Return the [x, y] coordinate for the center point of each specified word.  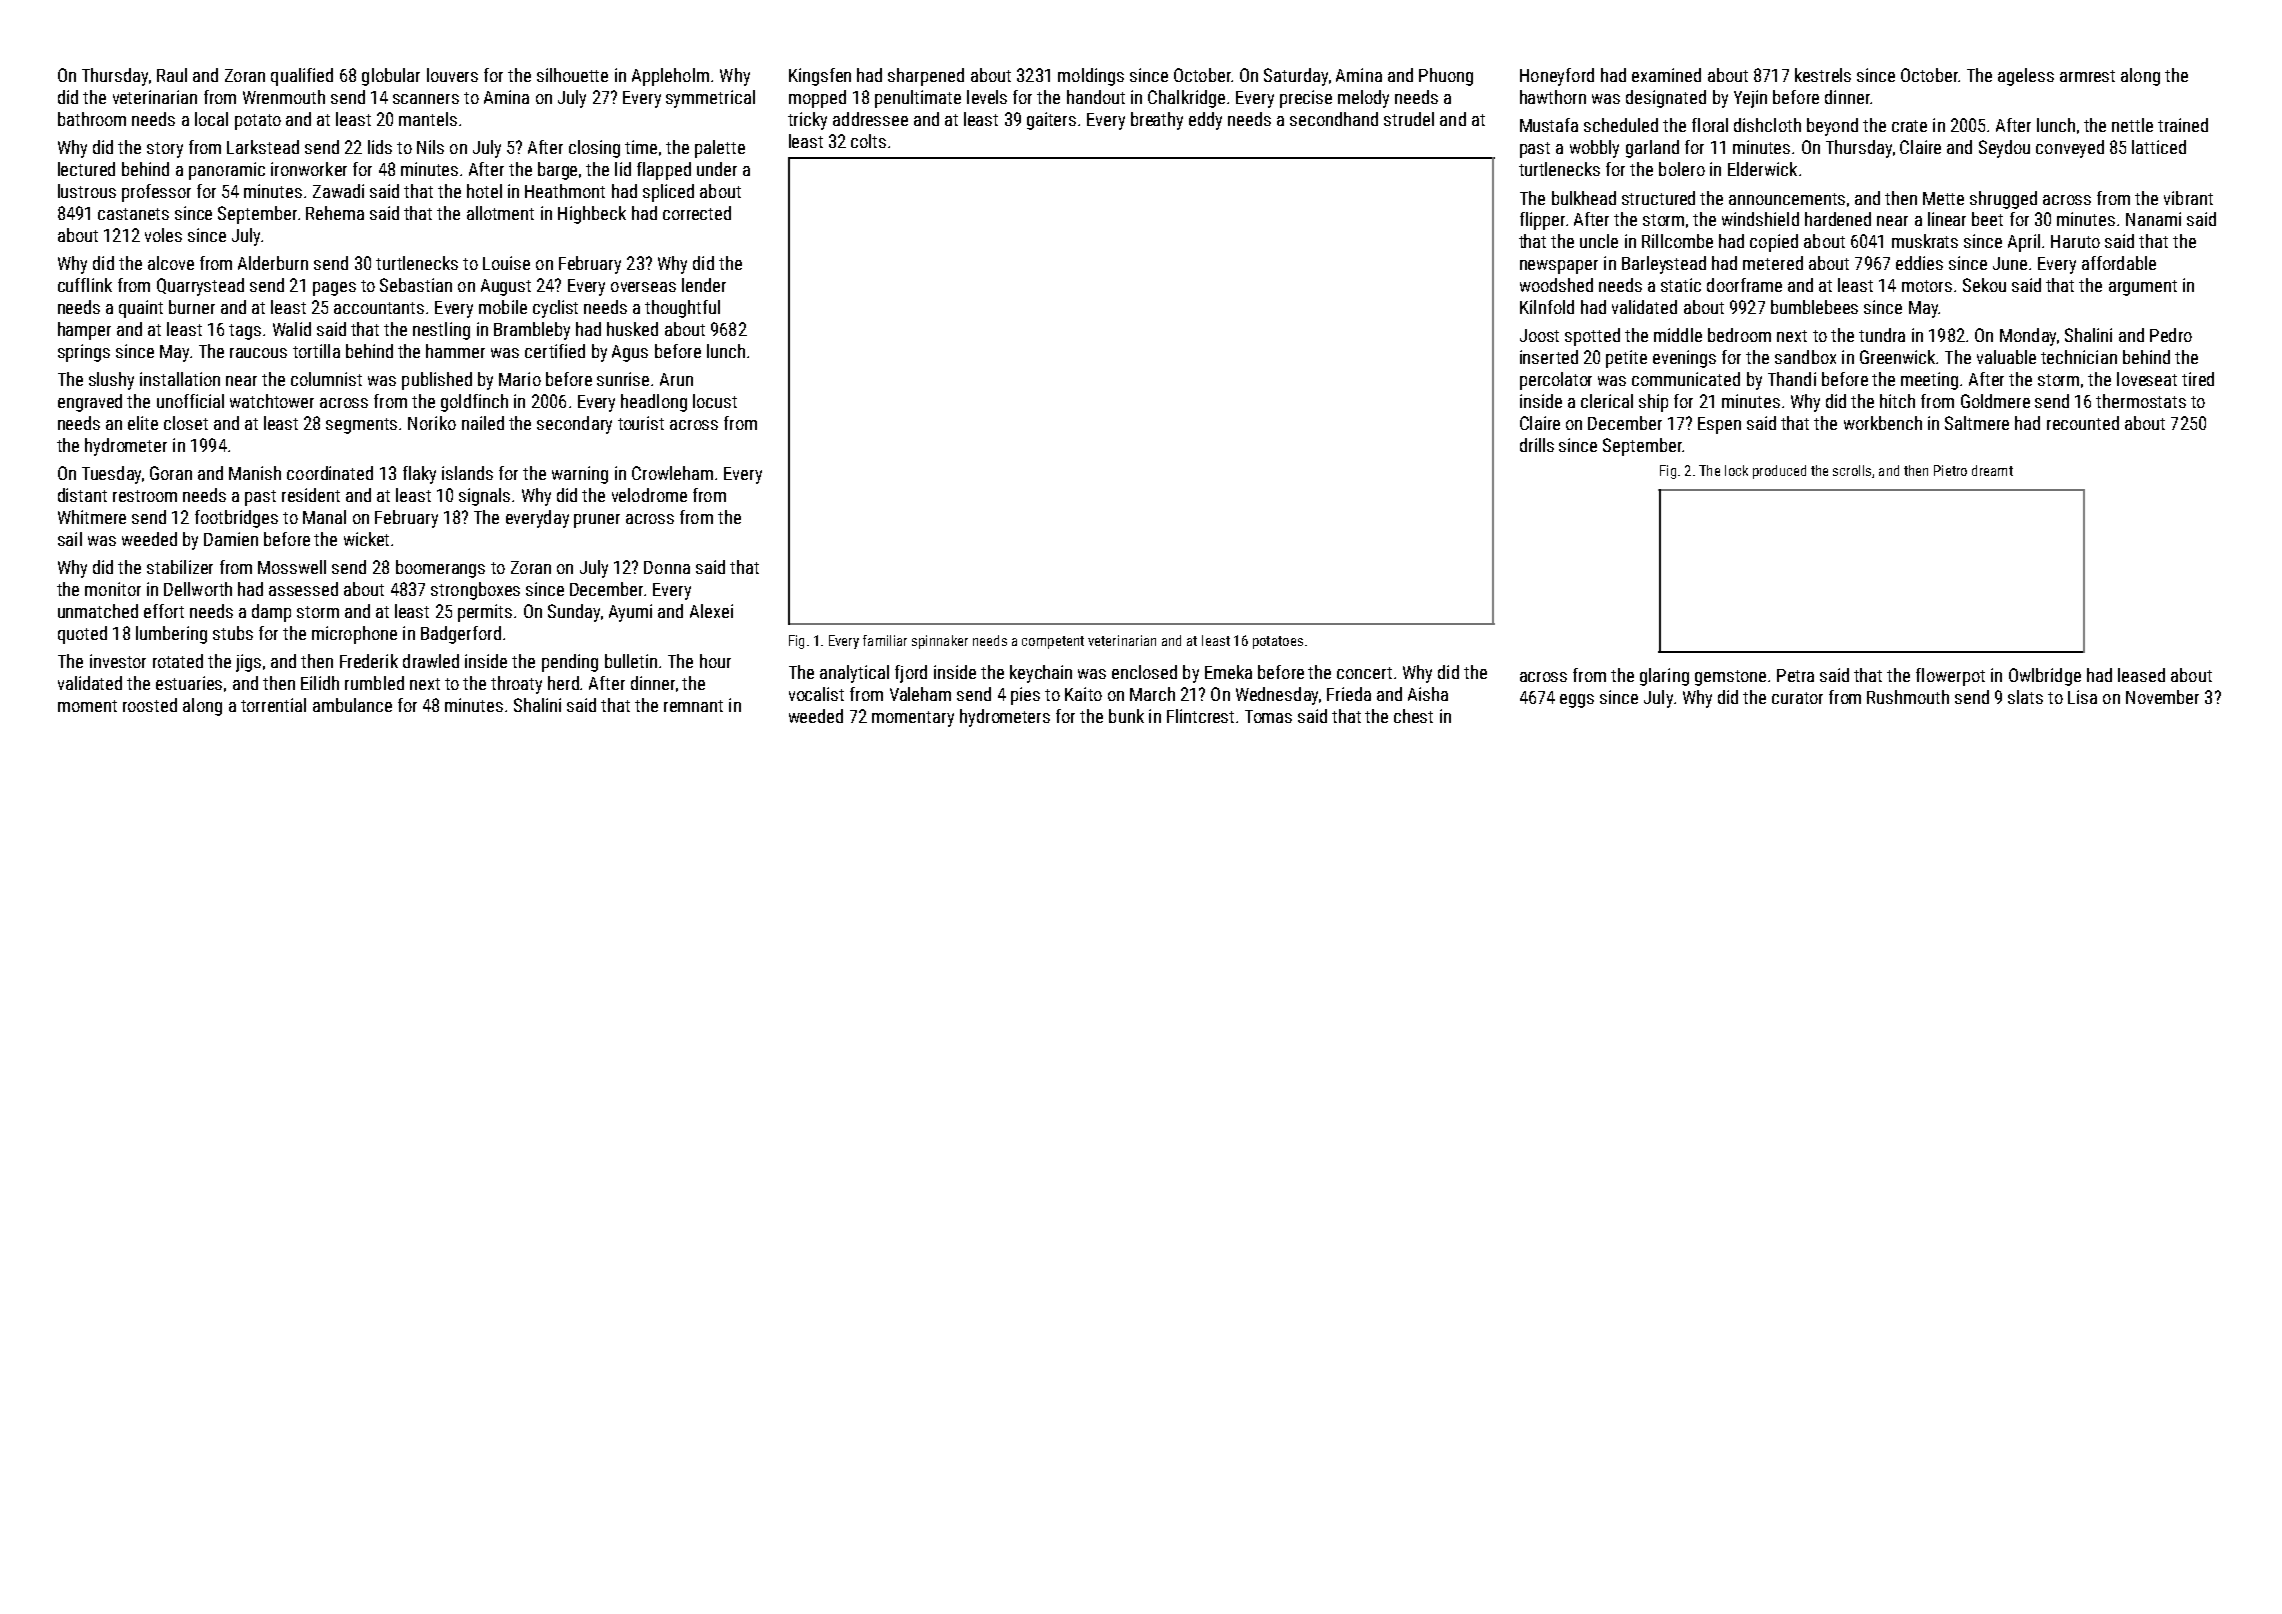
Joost [1539, 335]
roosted [150, 705]
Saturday [1296, 77]
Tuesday [111, 475]
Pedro [2171, 335]
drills [1537, 445]
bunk [1126, 716]
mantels [428, 119]
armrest [2087, 76]
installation [180, 379]
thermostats [2141, 401]
